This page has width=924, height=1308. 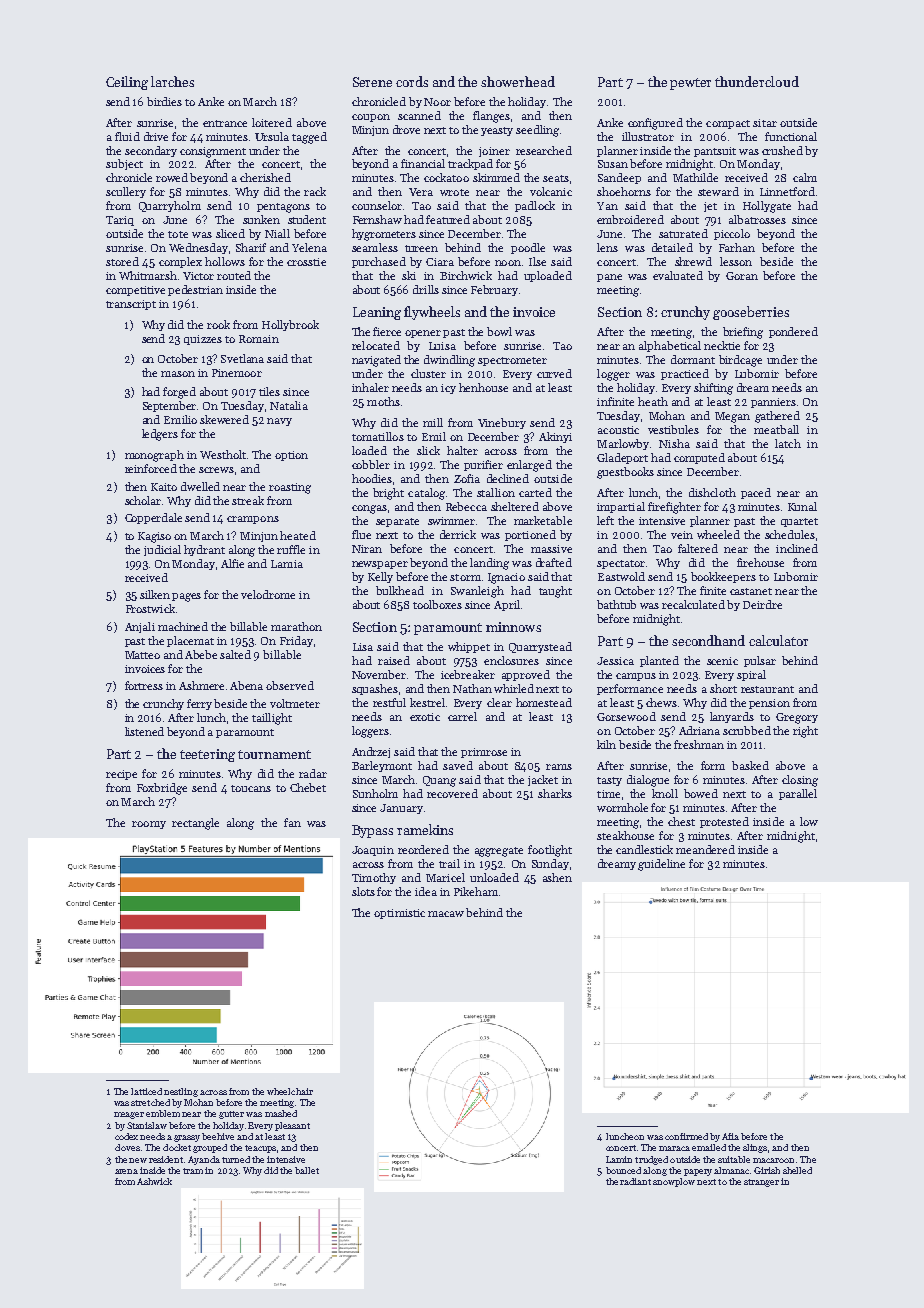 I want to click on noon, so click(x=508, y=263).
